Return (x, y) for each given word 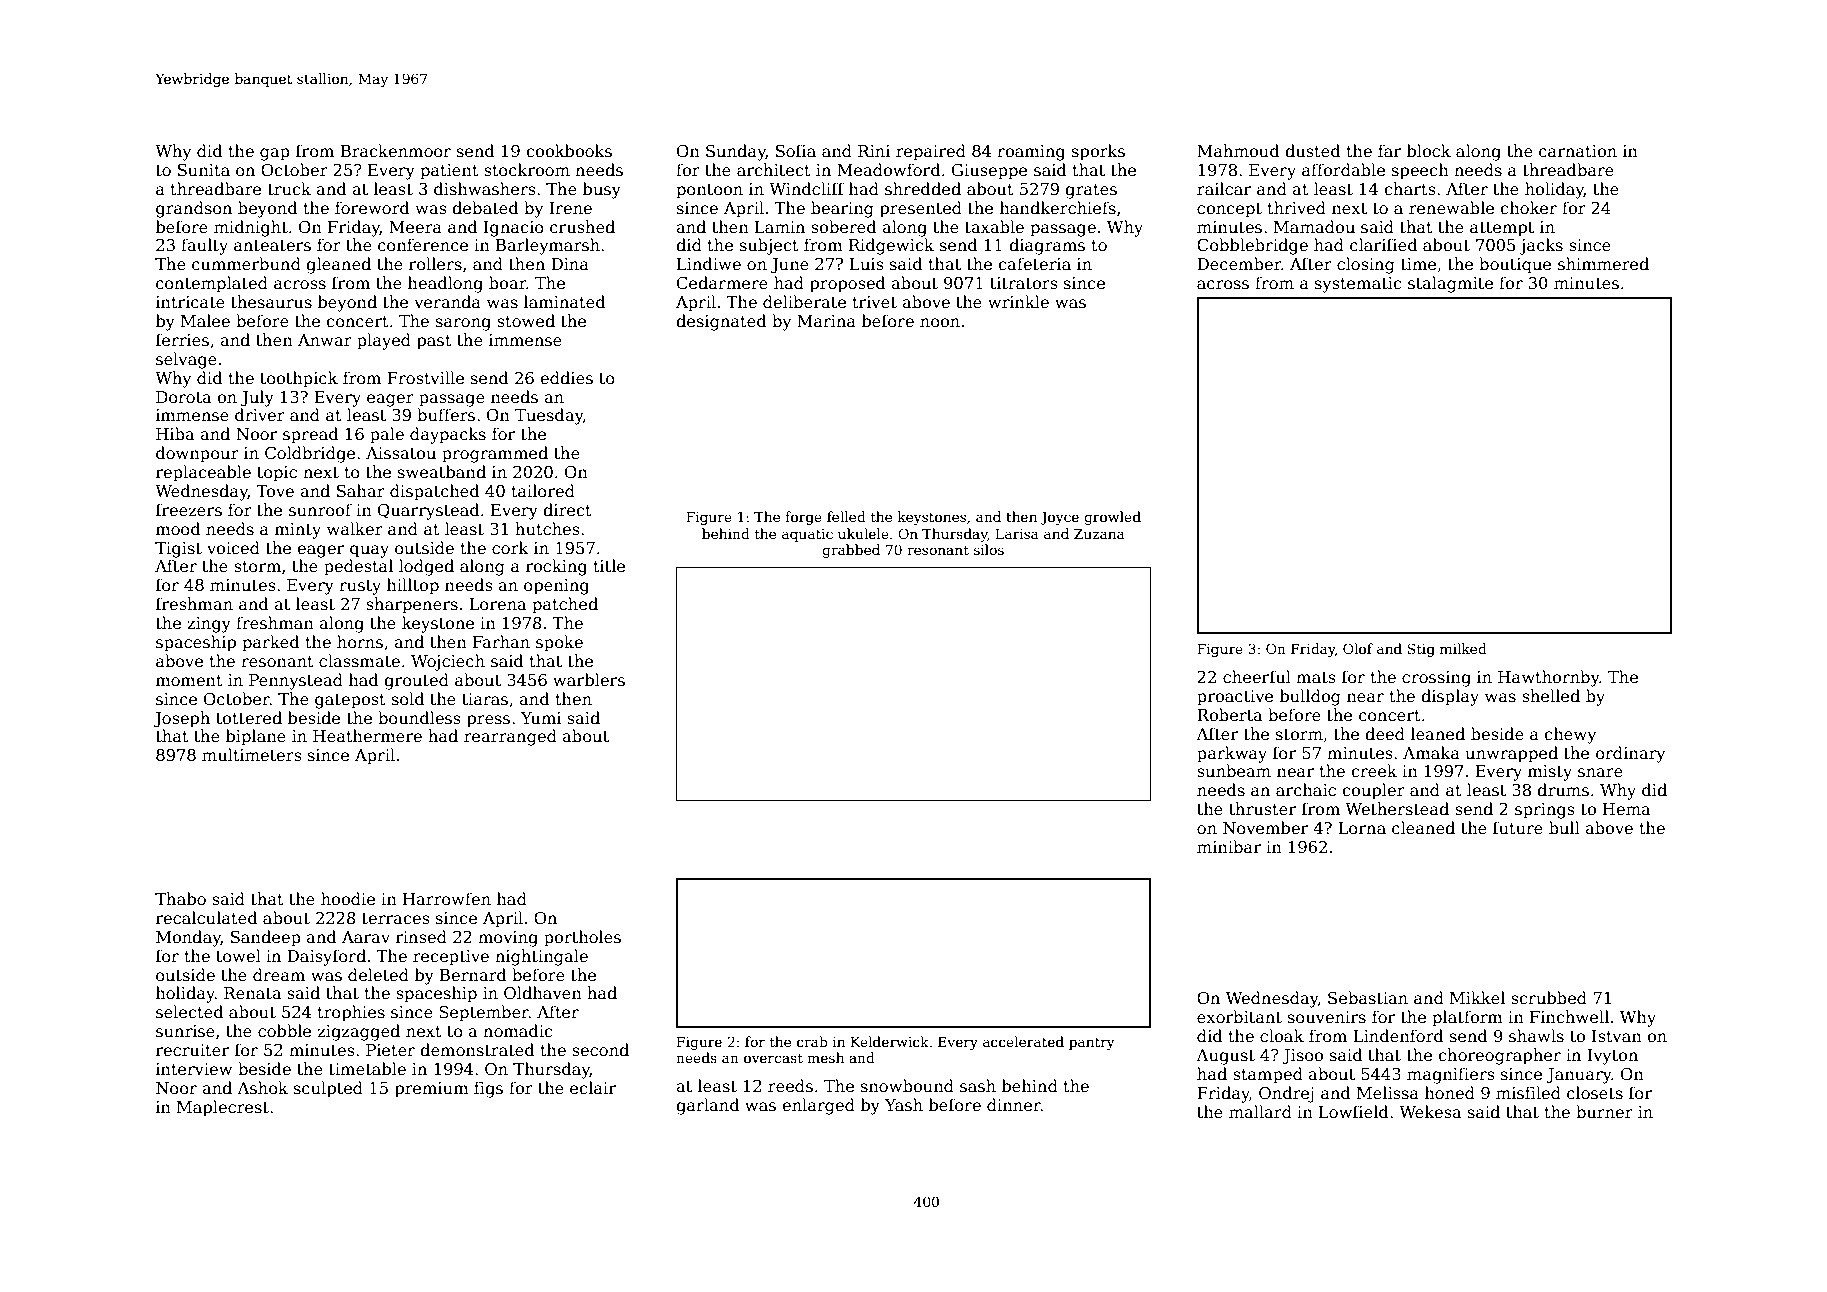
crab (812, 1041)
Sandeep (266, 938)
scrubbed (1549, 998)
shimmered (1603, 264)
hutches (547, 529)
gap (275, 154)
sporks (1098, 152)
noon (940, 322)
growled (1112, 518)
